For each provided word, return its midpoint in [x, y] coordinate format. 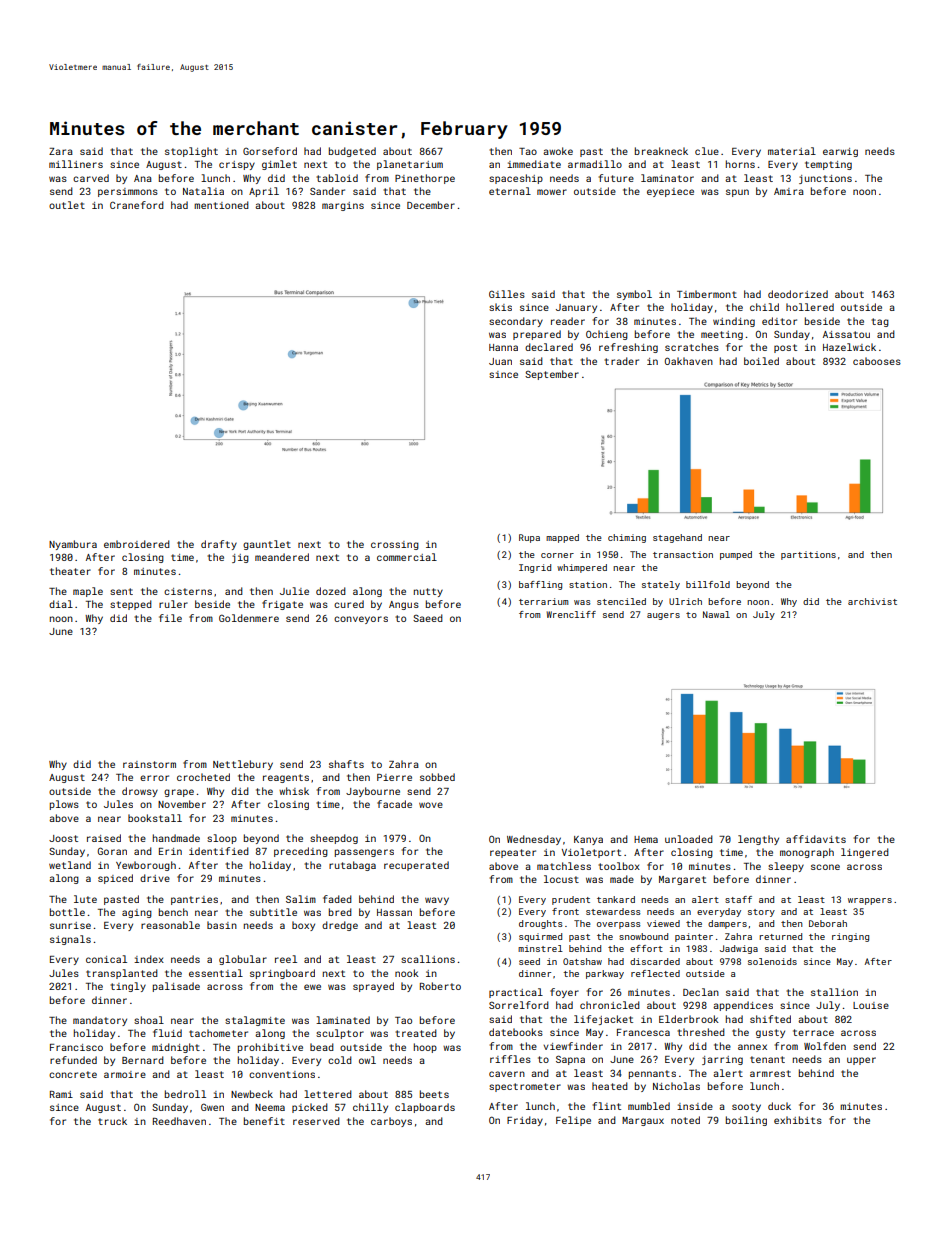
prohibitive [270, 1048]
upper [861, 1061]
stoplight [191, 152]
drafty [219, 545]
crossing [395, 545]
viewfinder [573, 1046]
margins [343, 206]
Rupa [529, 538]
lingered [865, 853]
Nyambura [73, 545]
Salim [301, 899]
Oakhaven [689, 361]
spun [737, 193]
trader [621, 361]
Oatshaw [582, 961]
